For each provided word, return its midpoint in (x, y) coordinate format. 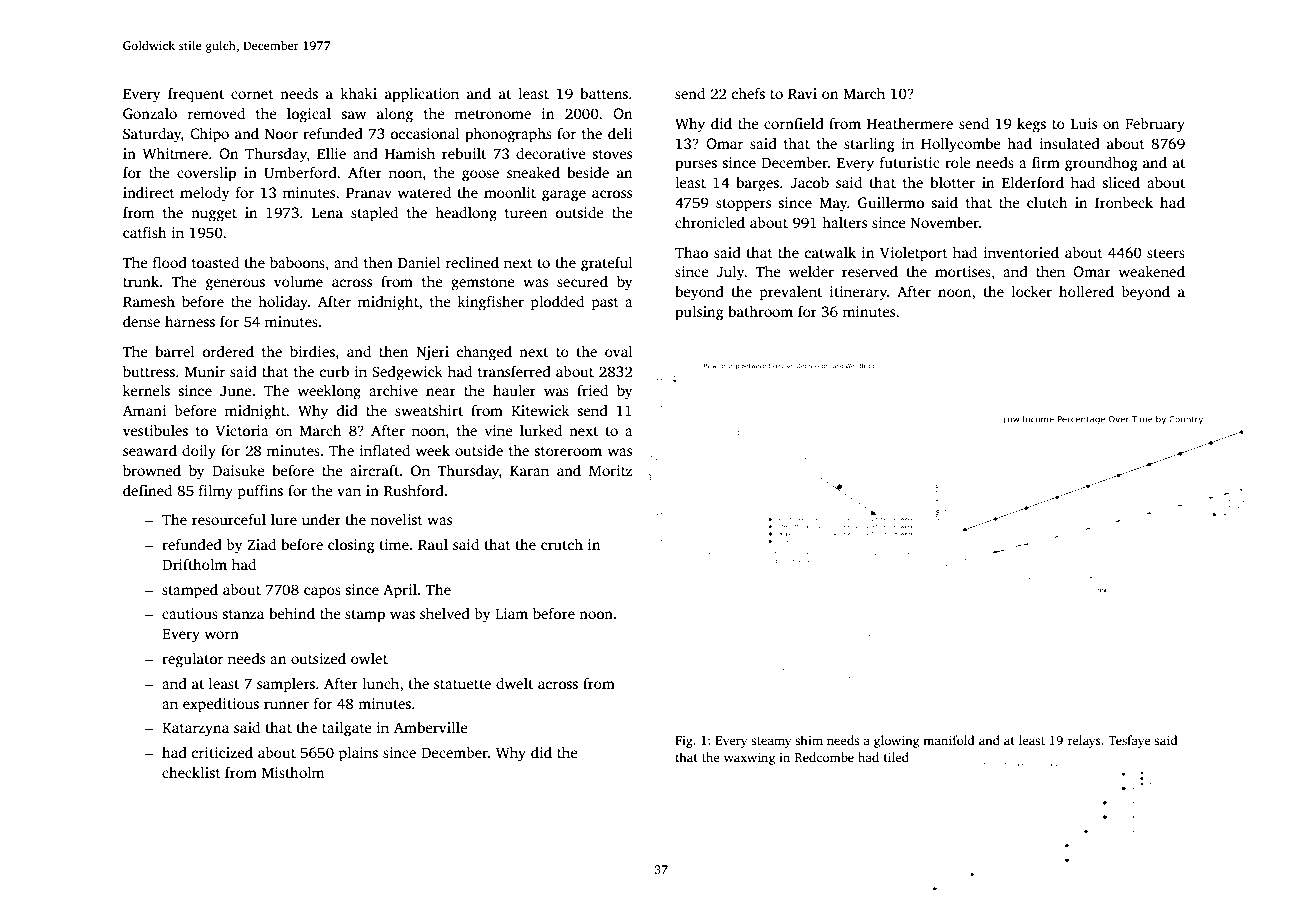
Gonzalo (150, 113)
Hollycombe (961, 145)
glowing (896, 741)
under (321, 519)
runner (286, 705)
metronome (493, 114)
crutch (562, 544)
